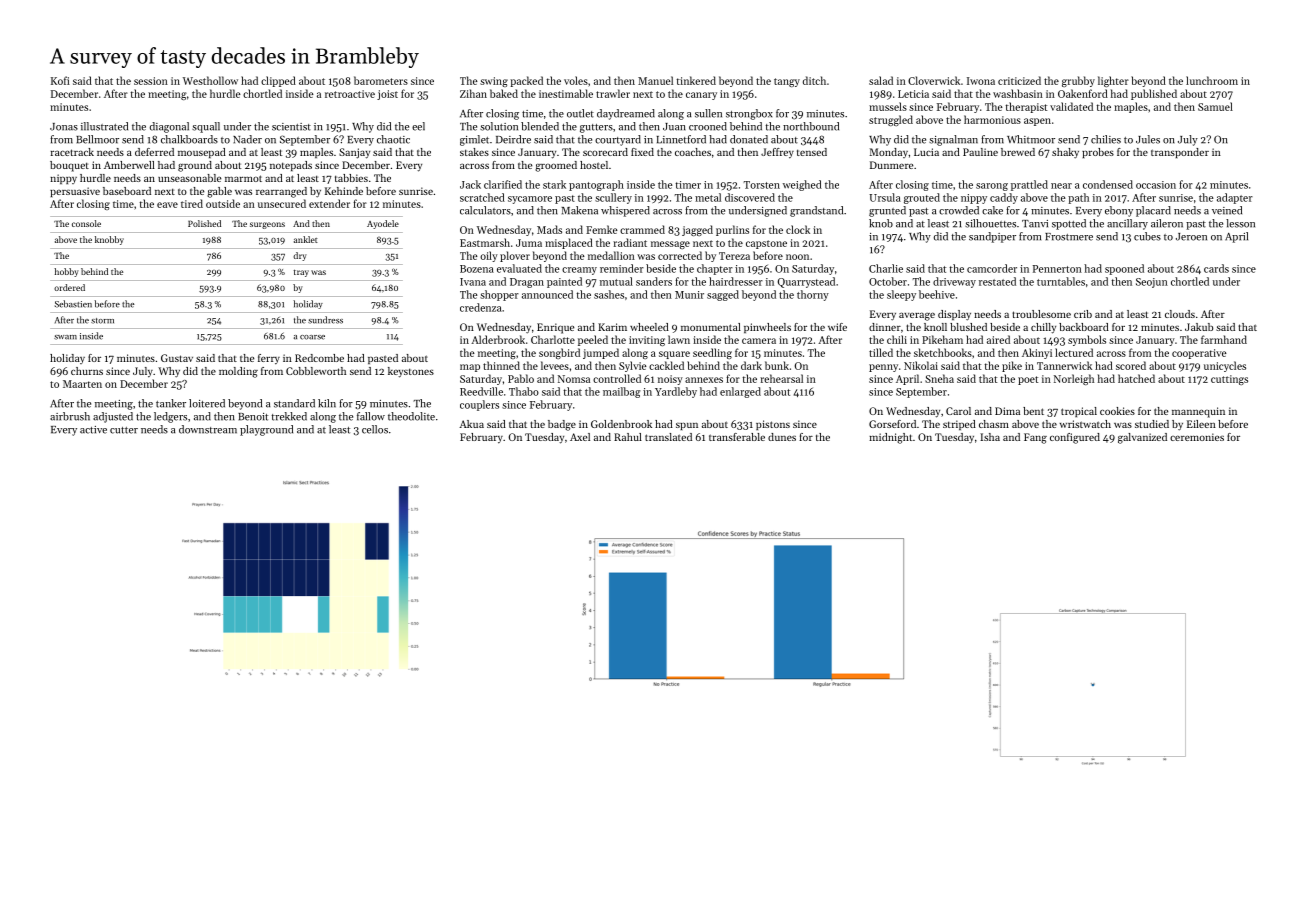 The image size is (1308, 924). Describe the element at coordinates (282, 203) in the image. I see `unsecured` at that location.
